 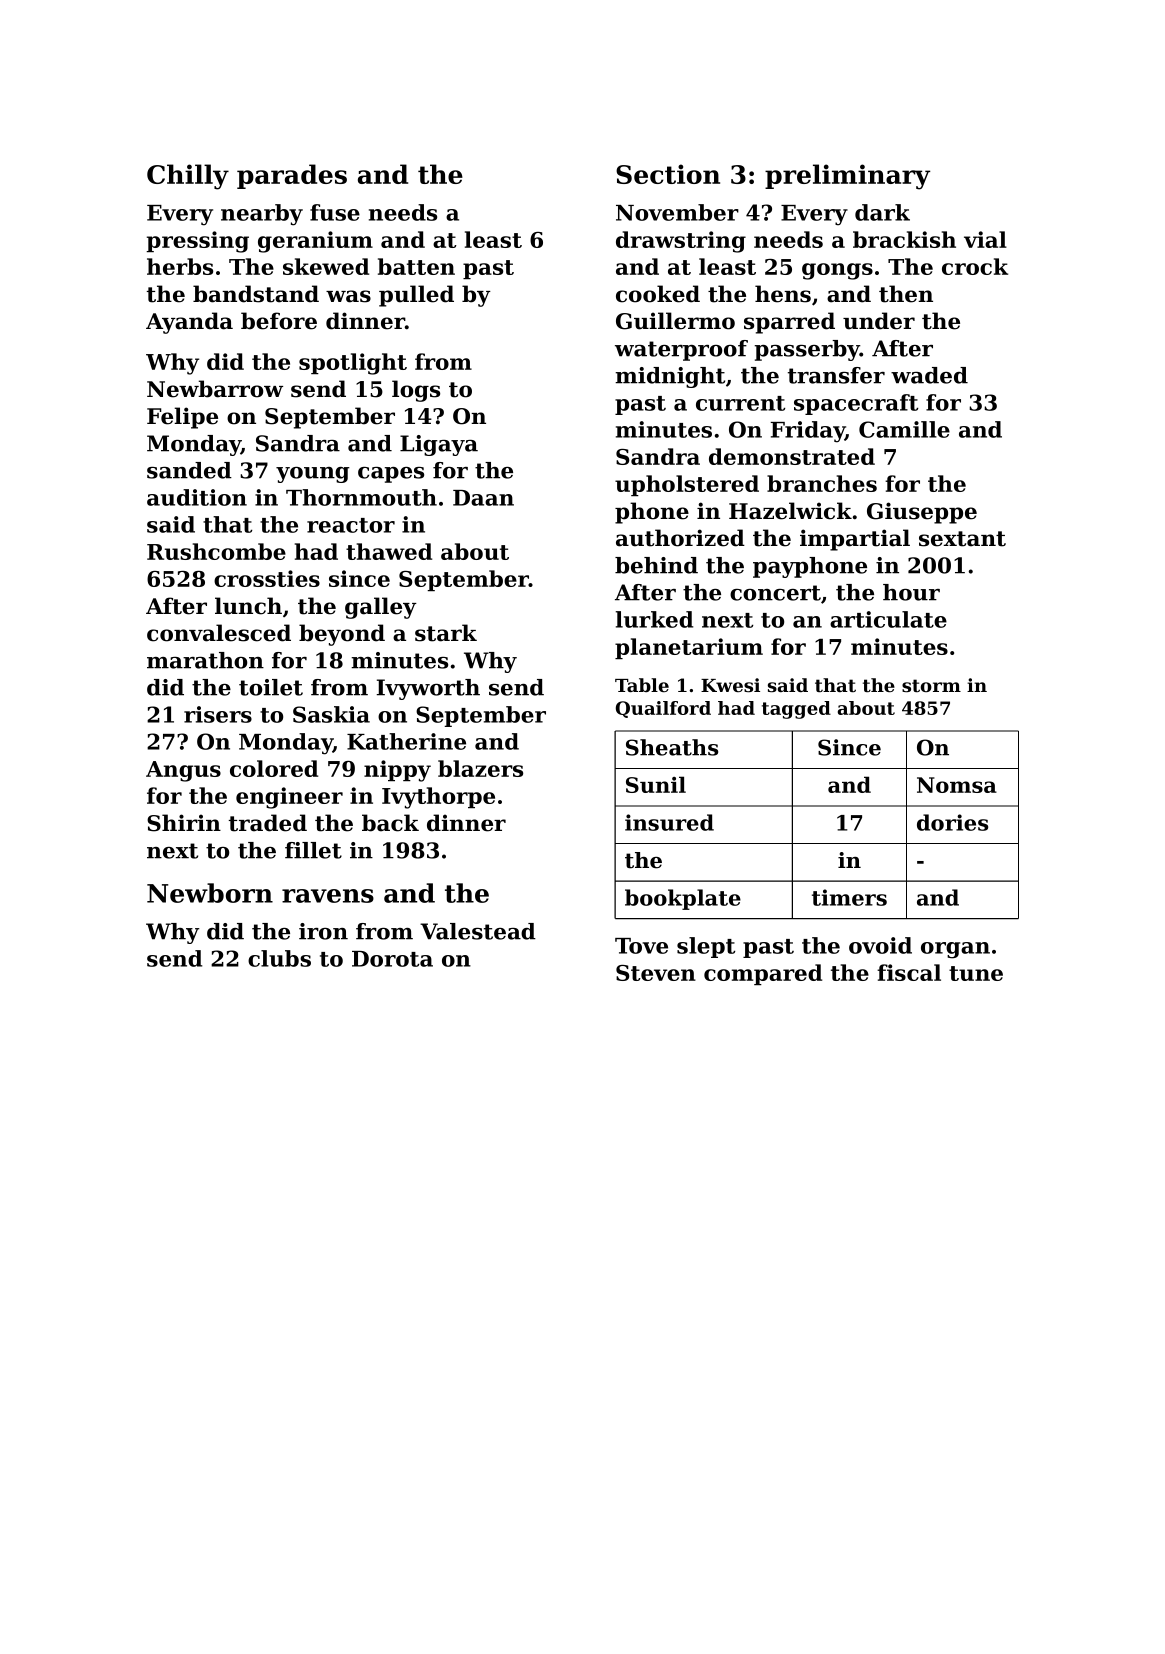 What do you see at coordinates (188, 177) in the screenshot?
I see `Chilly` at bounding box center [188, 177].
